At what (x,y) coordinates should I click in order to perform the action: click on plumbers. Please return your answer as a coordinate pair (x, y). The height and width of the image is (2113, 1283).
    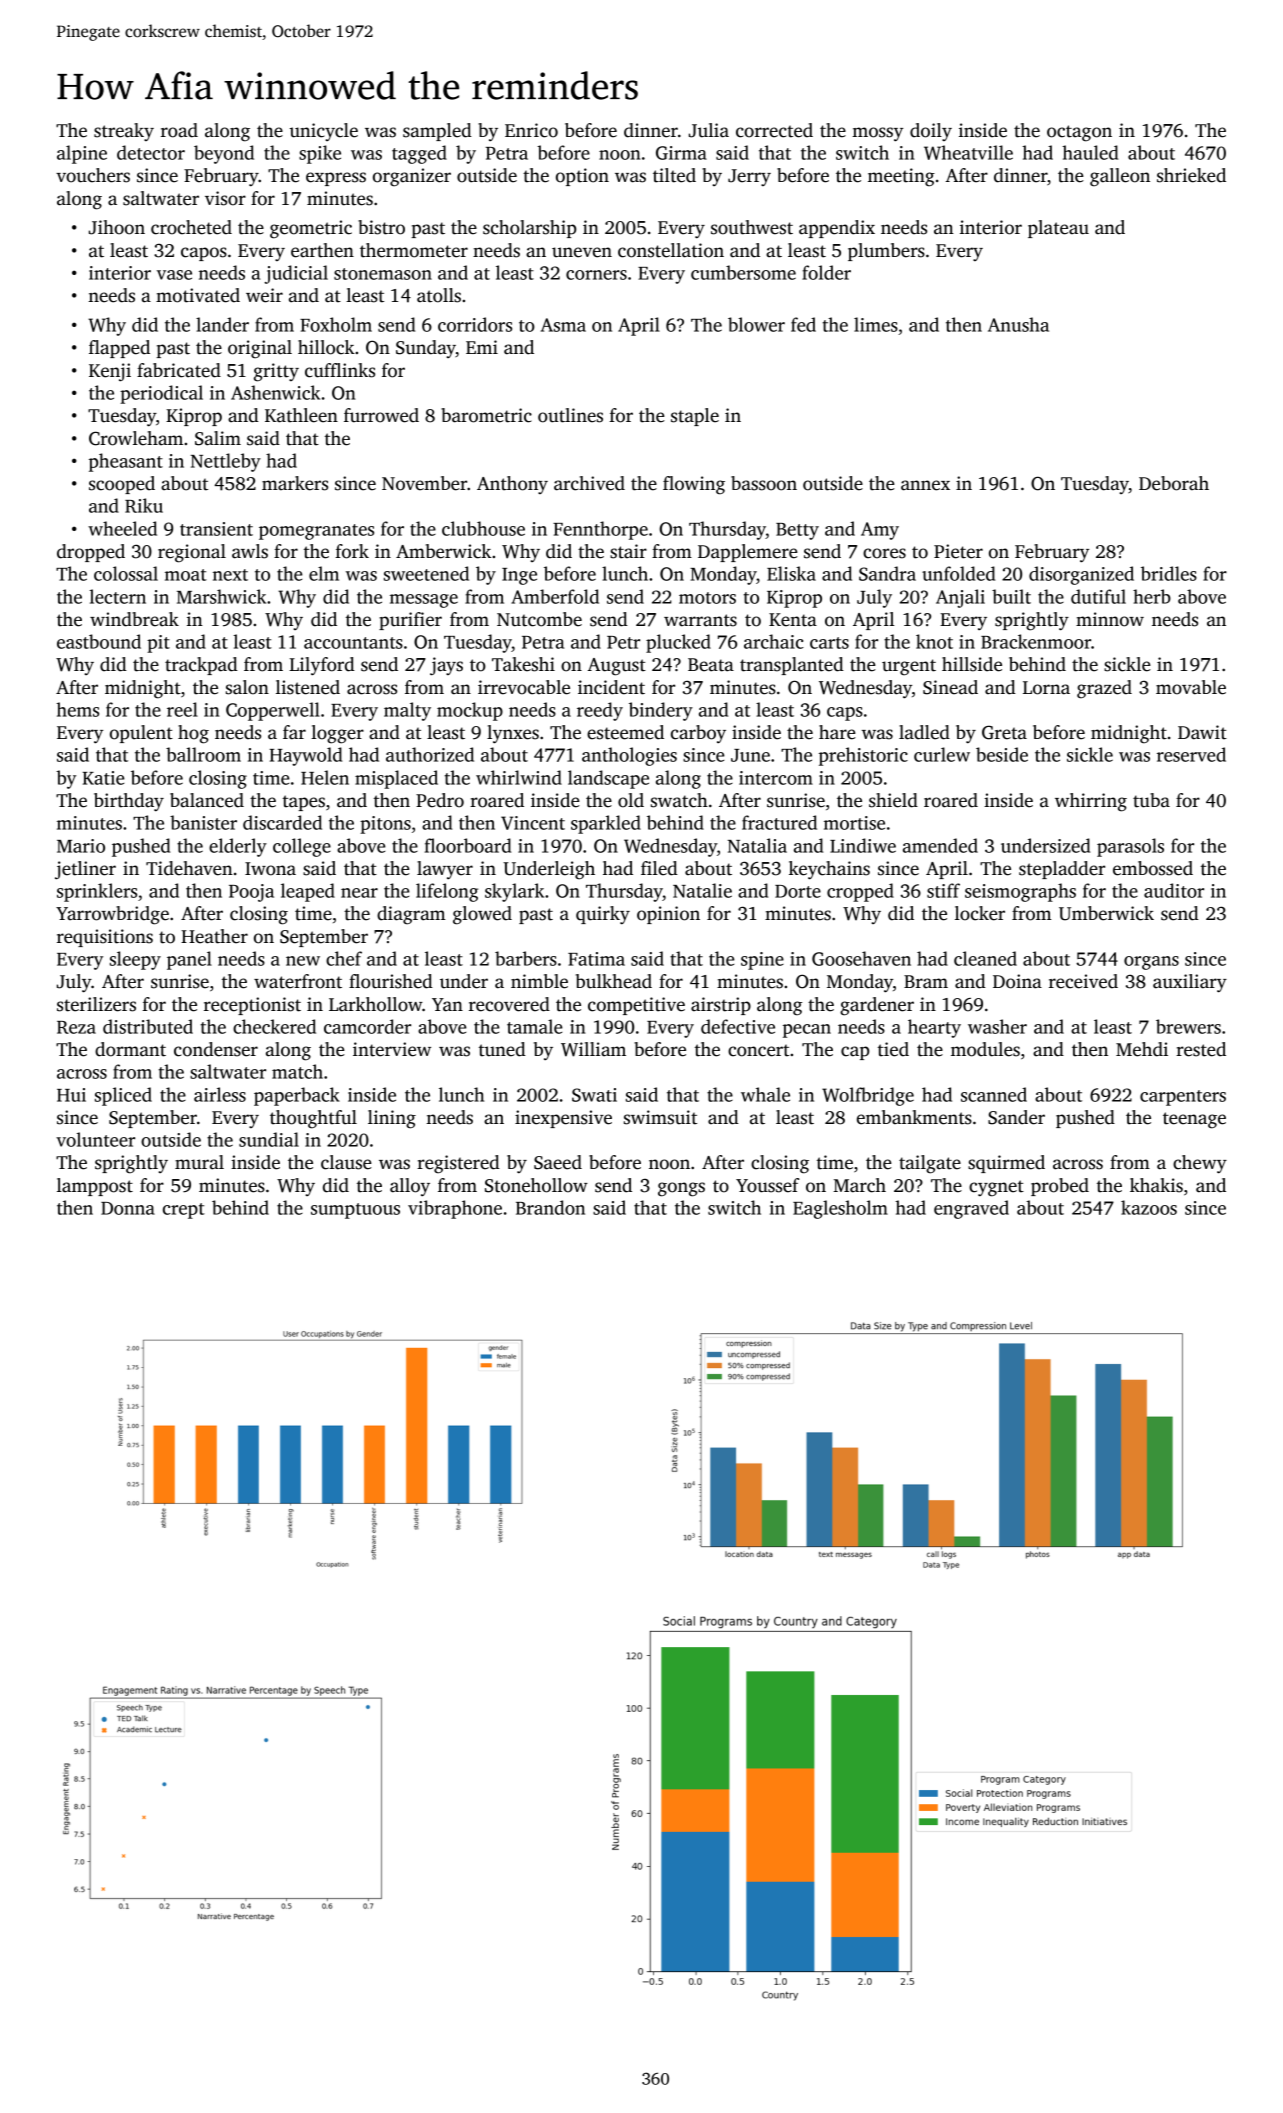
    Looking at the image, I should click on (886, 252).
